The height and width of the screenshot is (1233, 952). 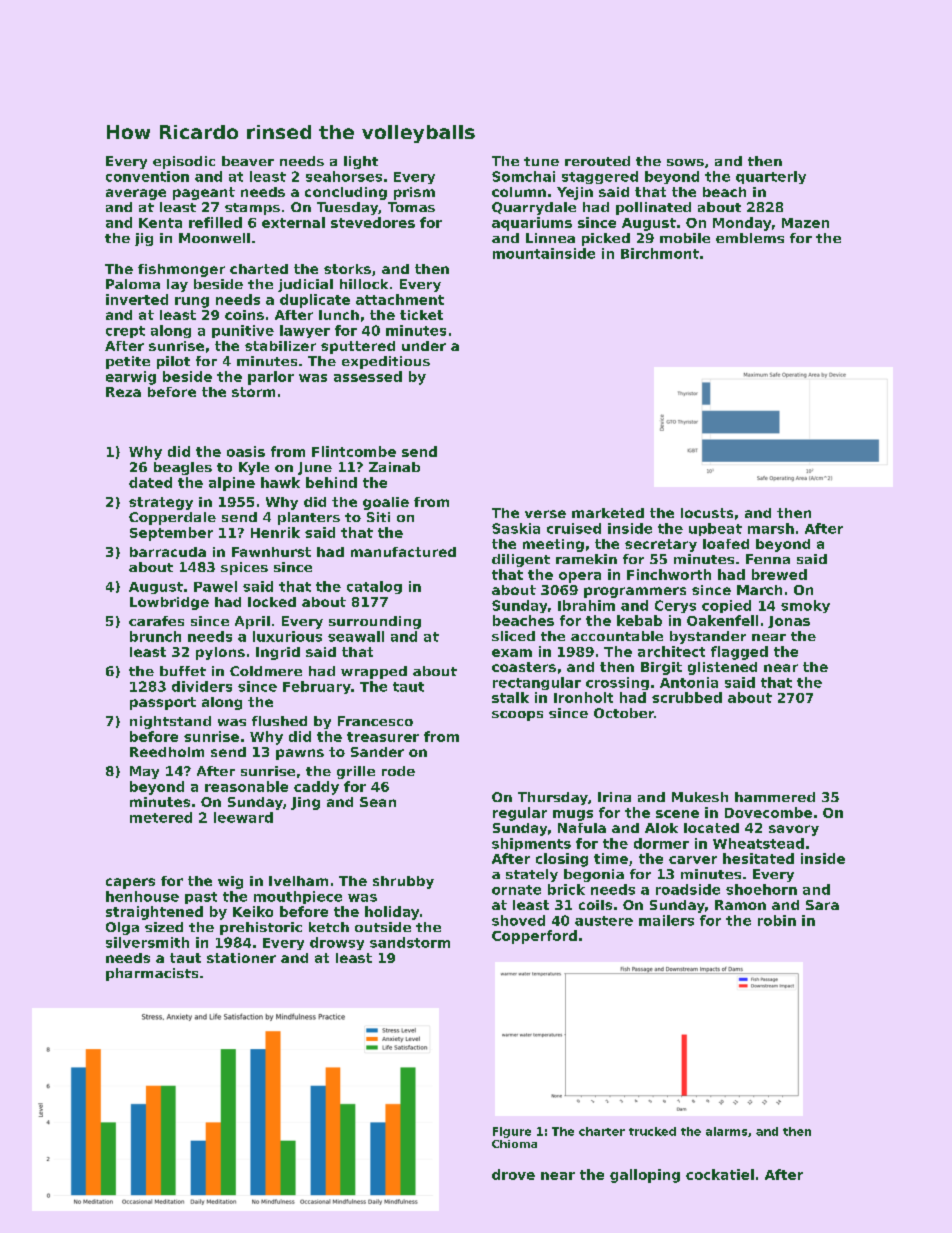 What do you see at coordinates (383, 927) in the screenshot?
I see `outside` at bounding box center [383, 927].
